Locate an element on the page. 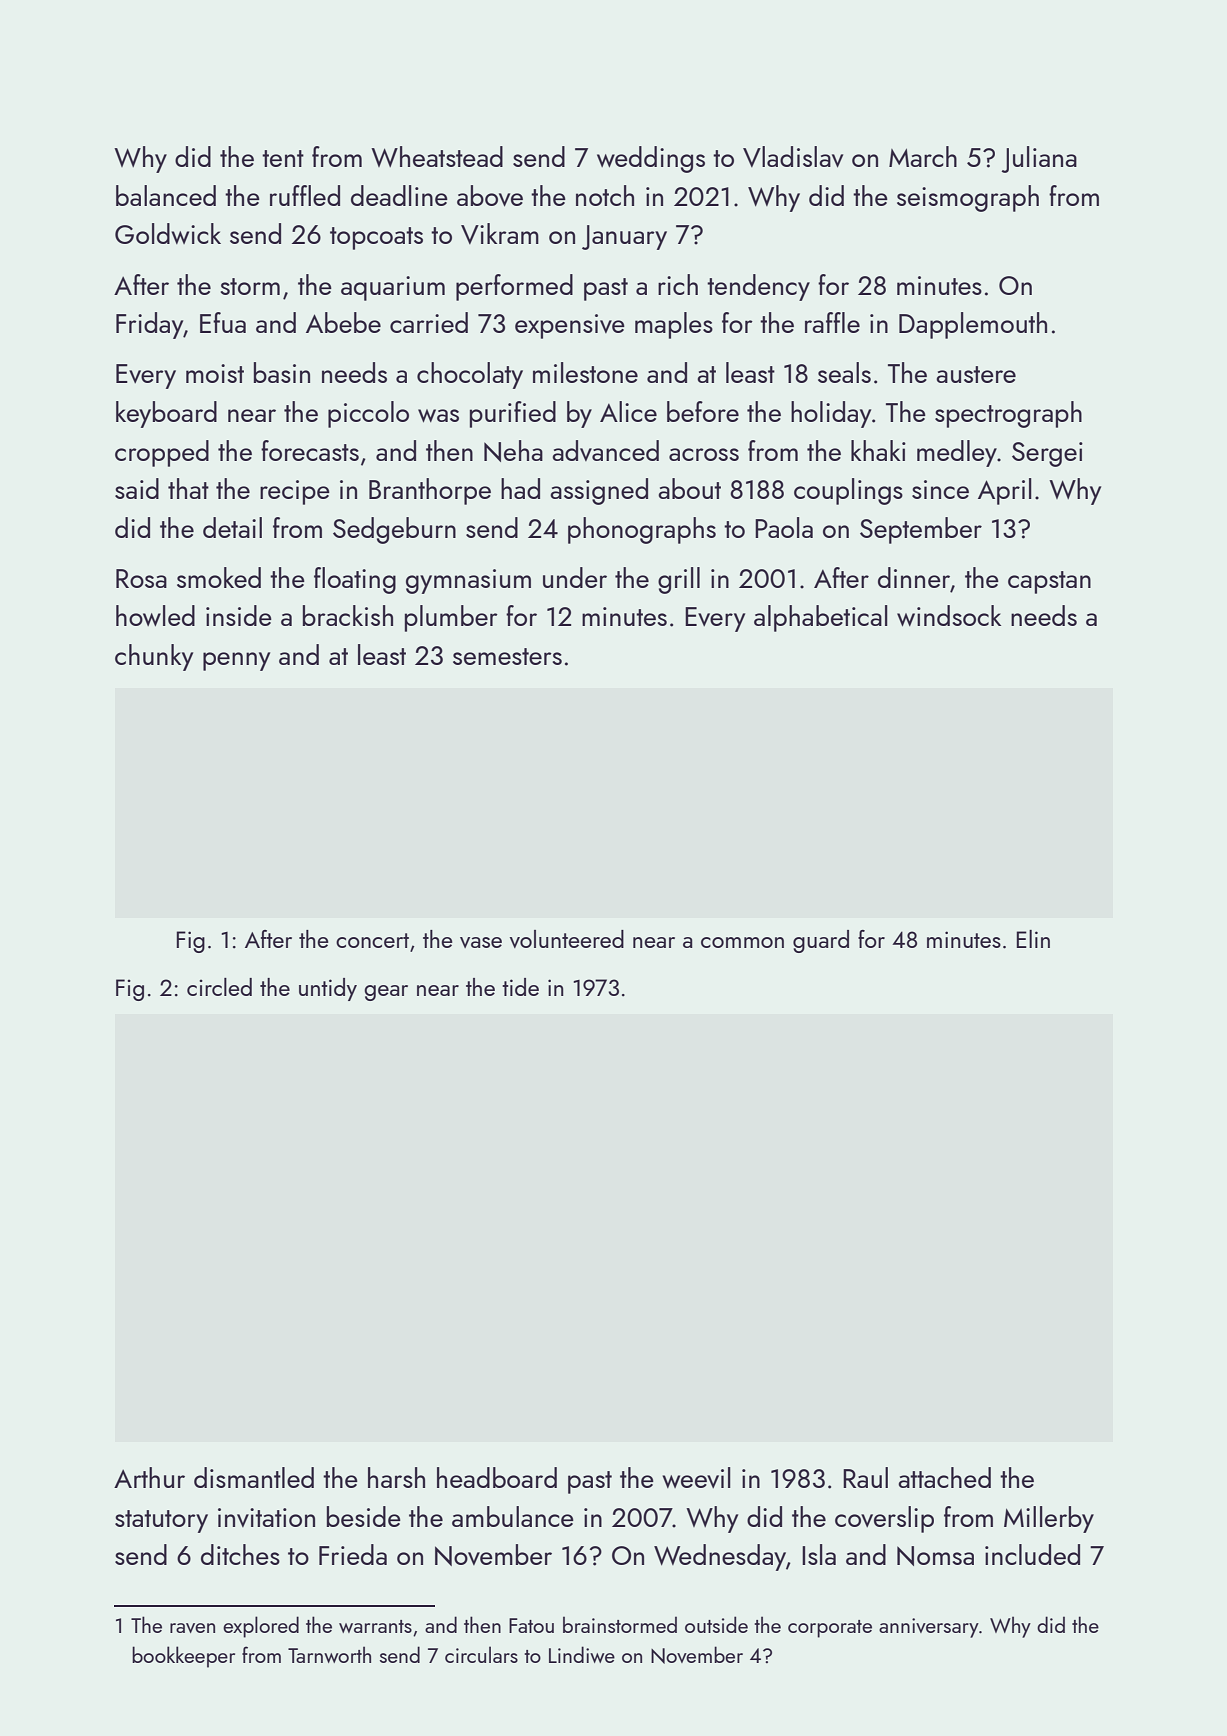 Image resolution: width=1227 pixels, height=1736 pixels. alphabetical is located at coordinates (821, 618).
